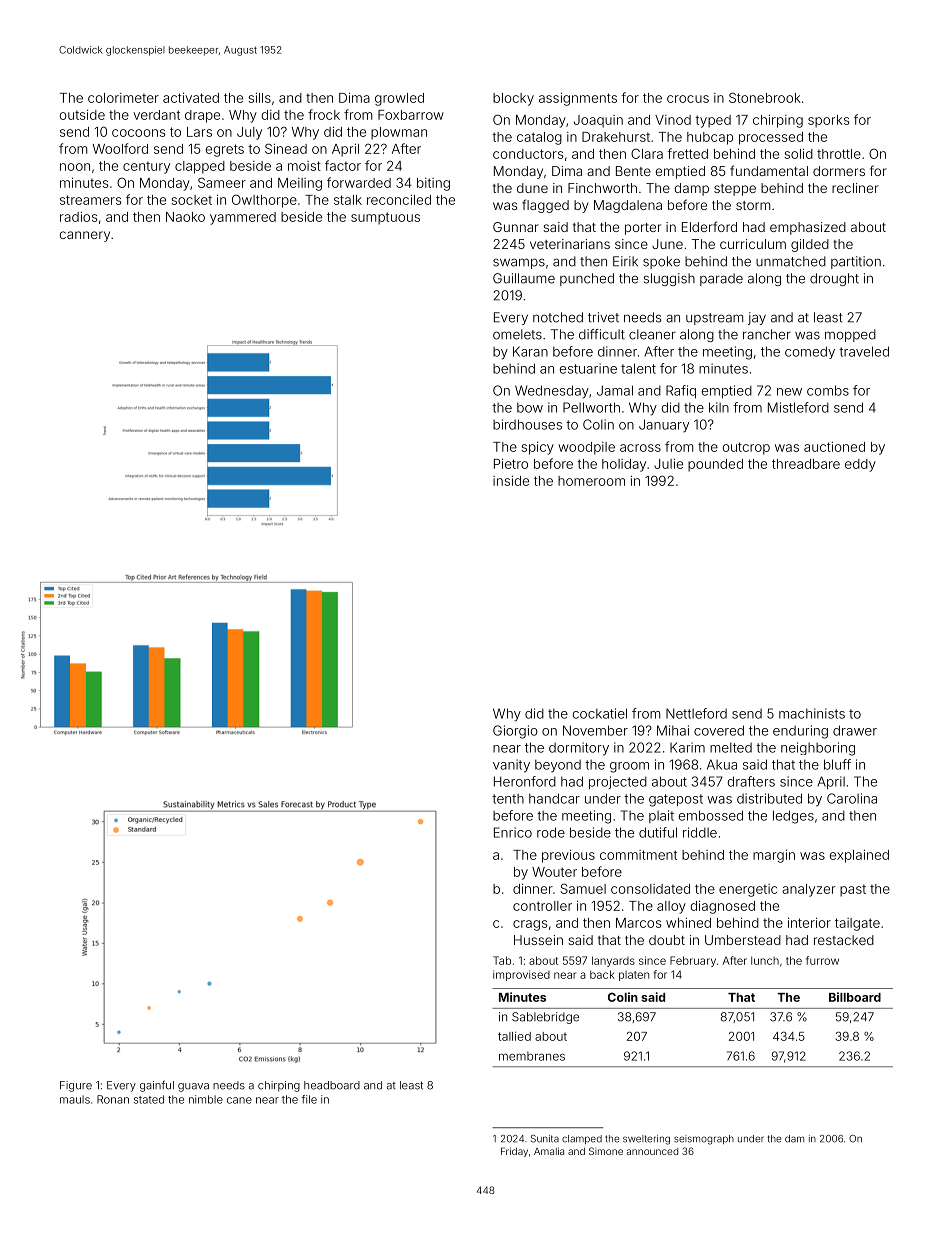 This screenshot has width=952, height=1233. What do you see at coordinates (600, 713) in the screenshot?
I see `cockatiel` at bounding box center [600, 713].
